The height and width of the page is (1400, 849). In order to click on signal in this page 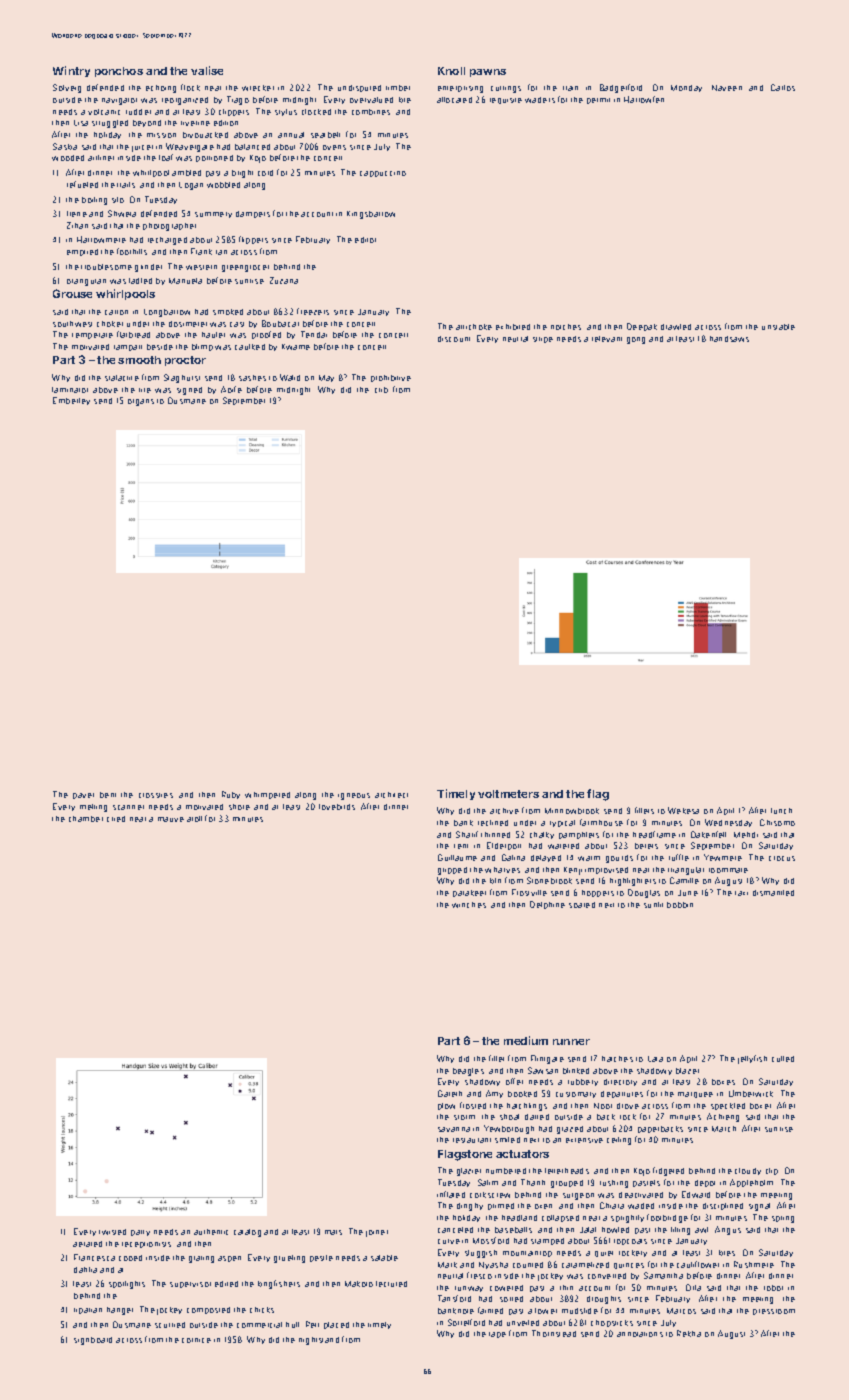, I will do `click(759, 1207)`.
